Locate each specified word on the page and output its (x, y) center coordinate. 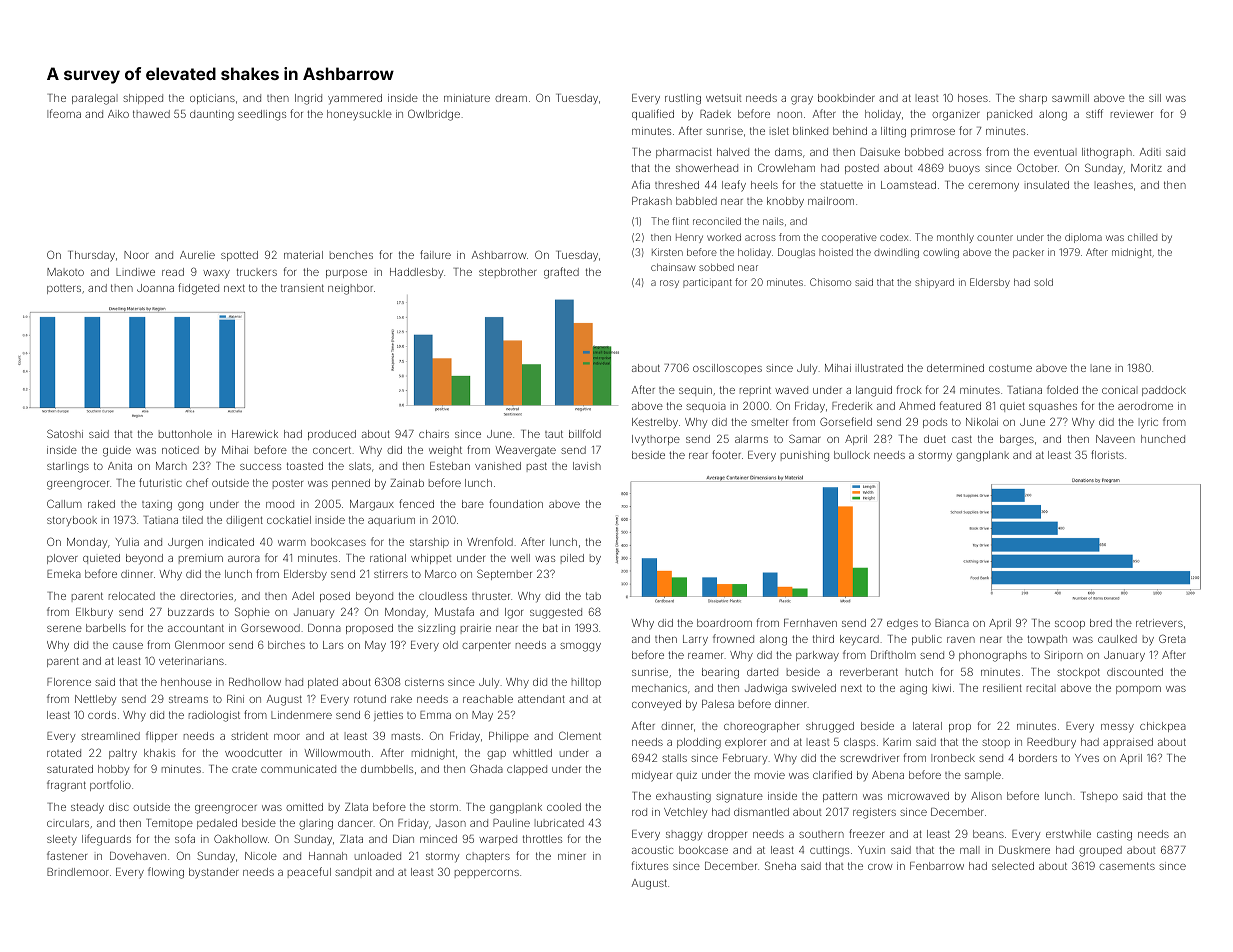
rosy (669, 284)
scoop (1070, 625)
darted (762, 672)
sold (1043, 282)
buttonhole (185, 434)
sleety (62, 840)
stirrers (391, 574)
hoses (973, 98)
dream (511, 98)
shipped (143, 99)
